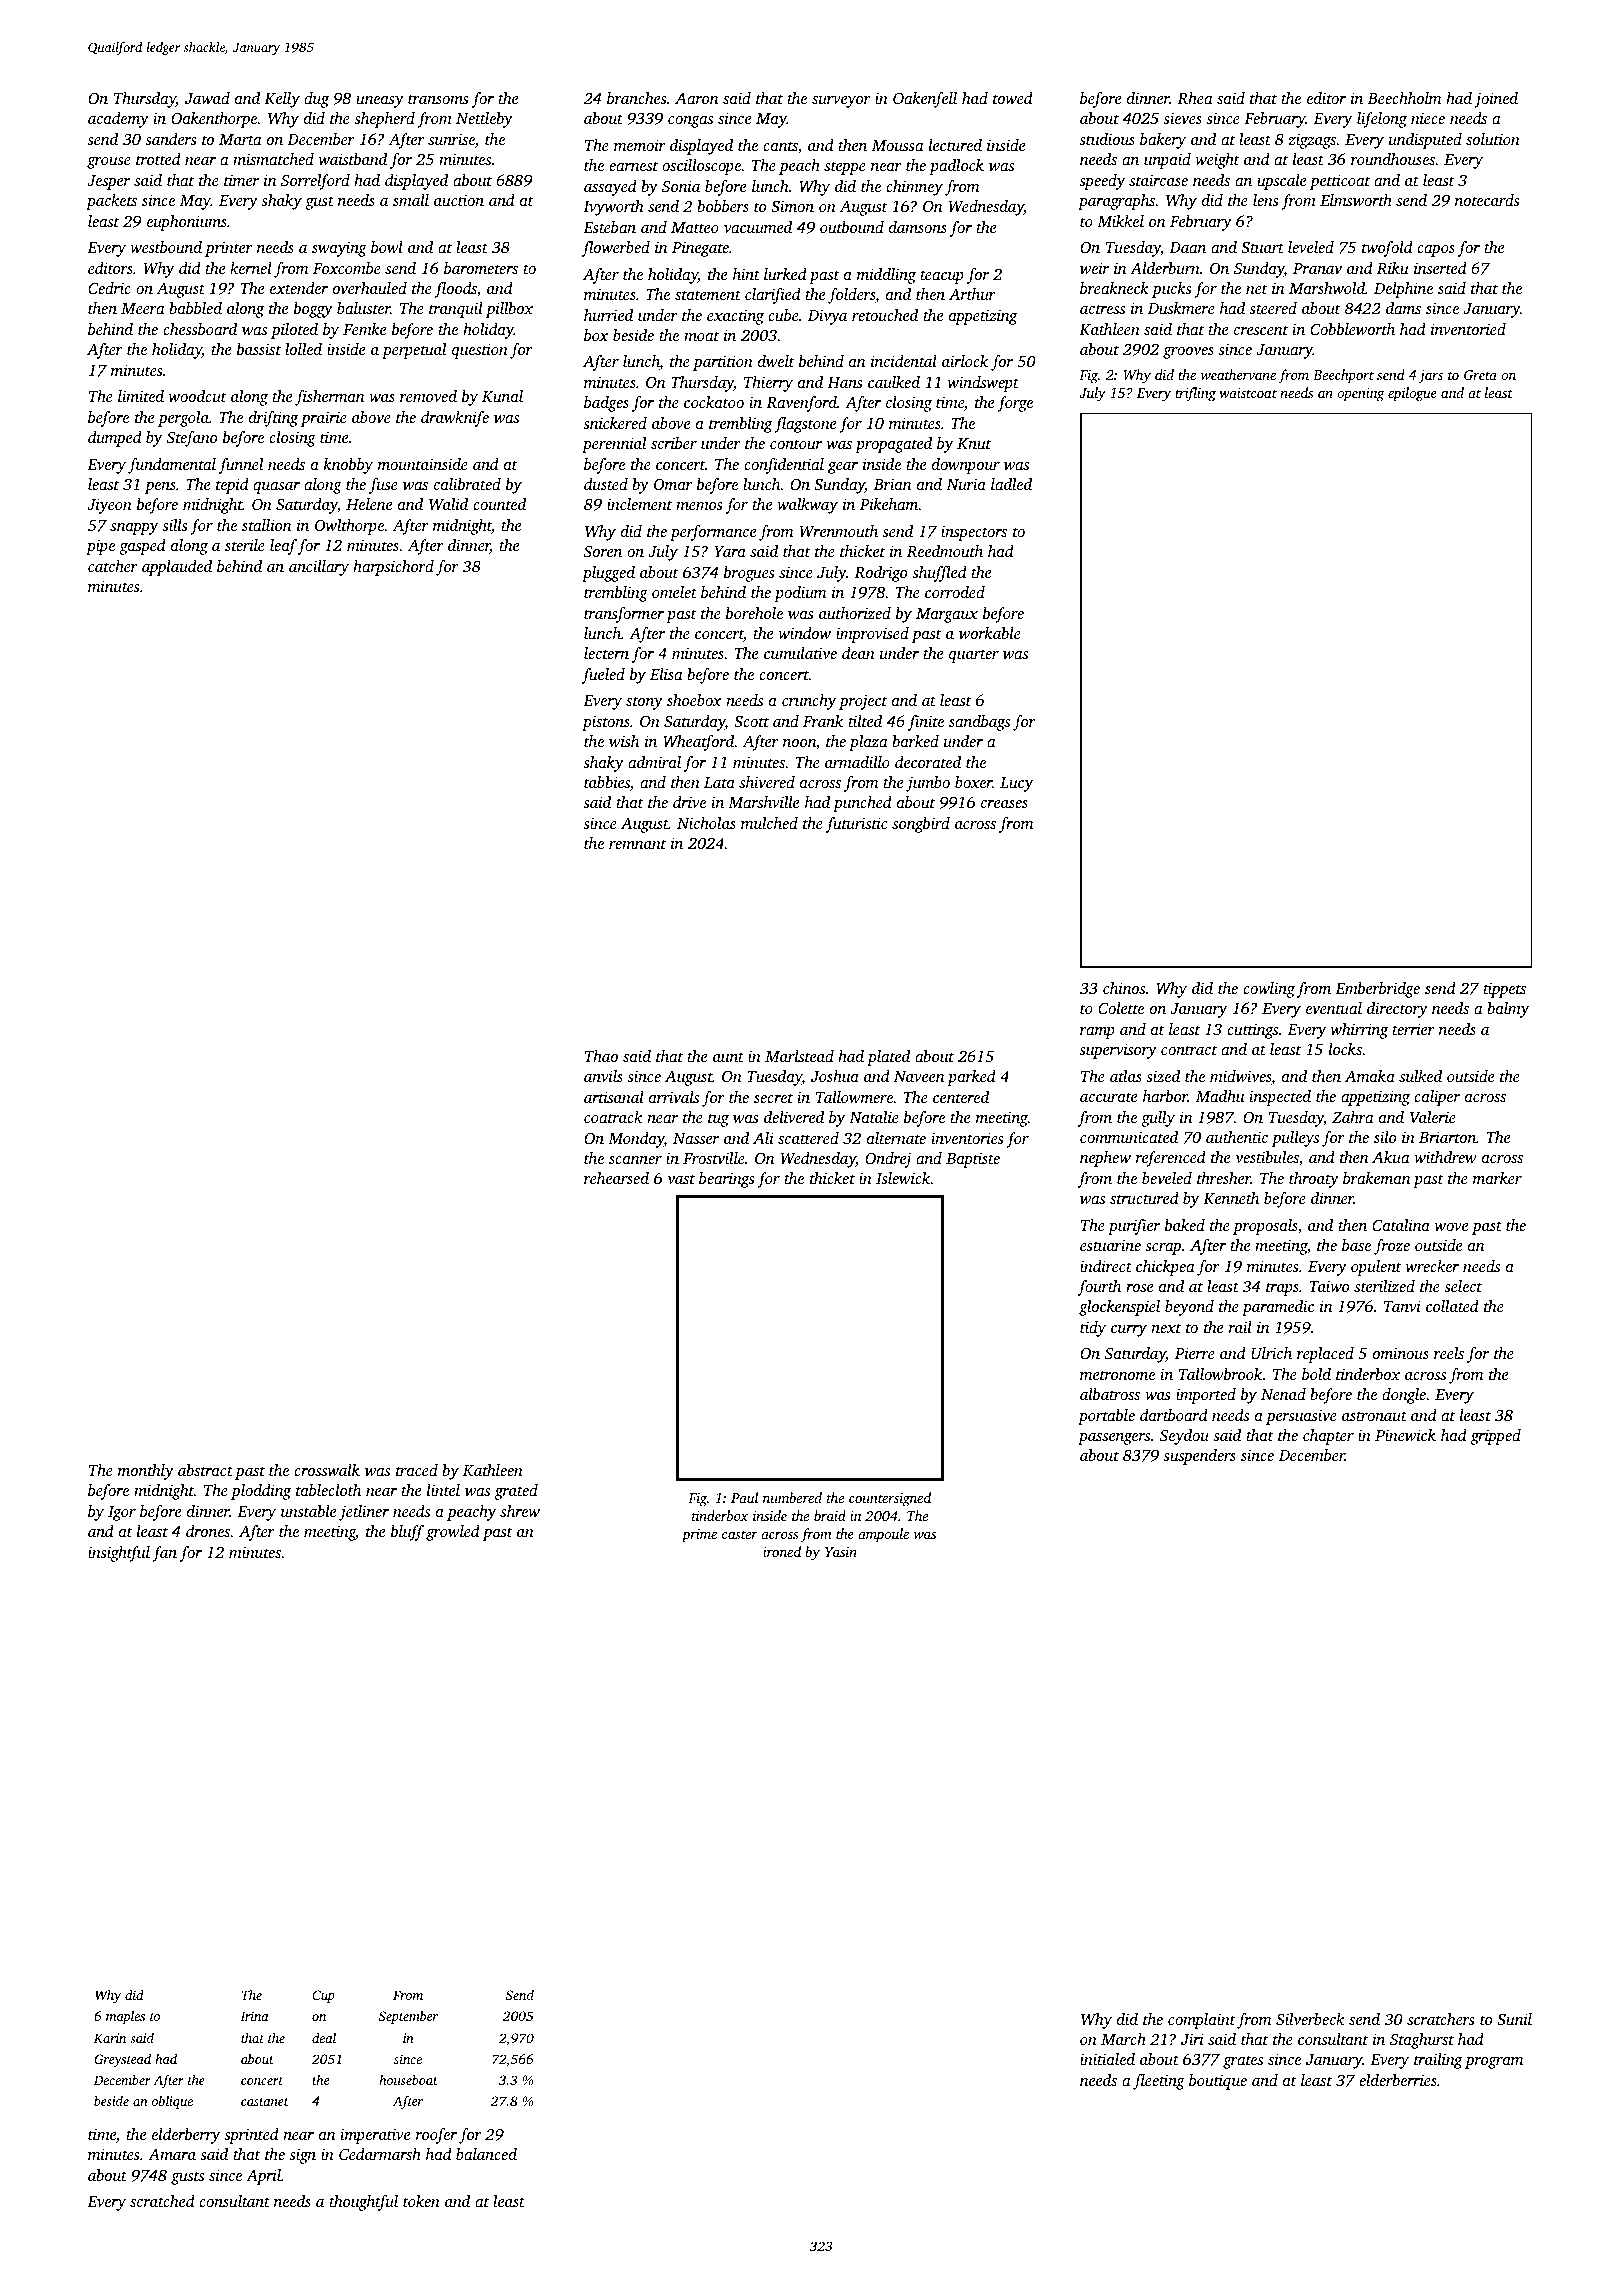  What do you see at coordinates (1159, 2082) in the document?
I see `fleeting` at bounding box center [1159, 2082].
